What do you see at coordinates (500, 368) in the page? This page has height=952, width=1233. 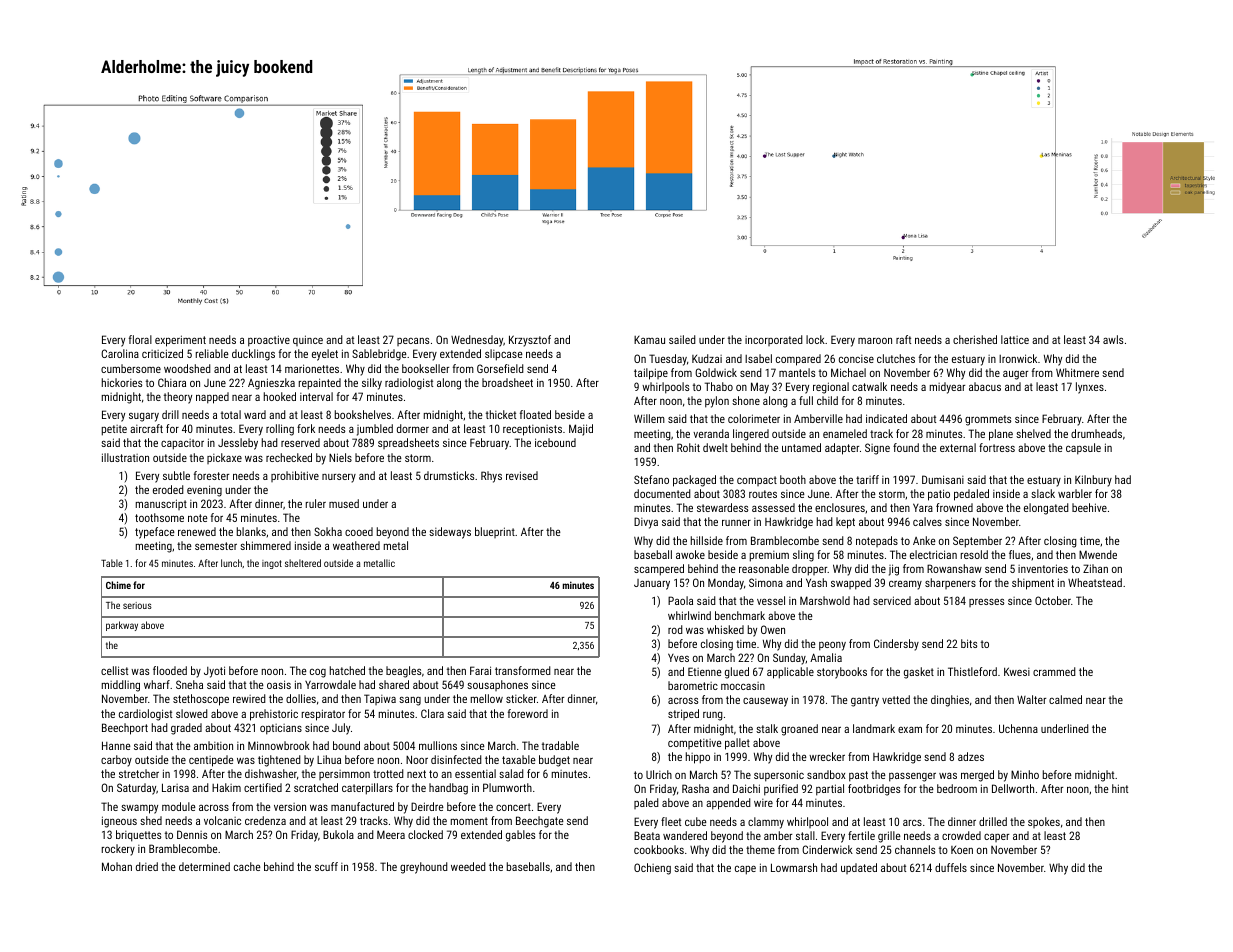 I see `Gorsefield` at bounding box center [500, 368].
